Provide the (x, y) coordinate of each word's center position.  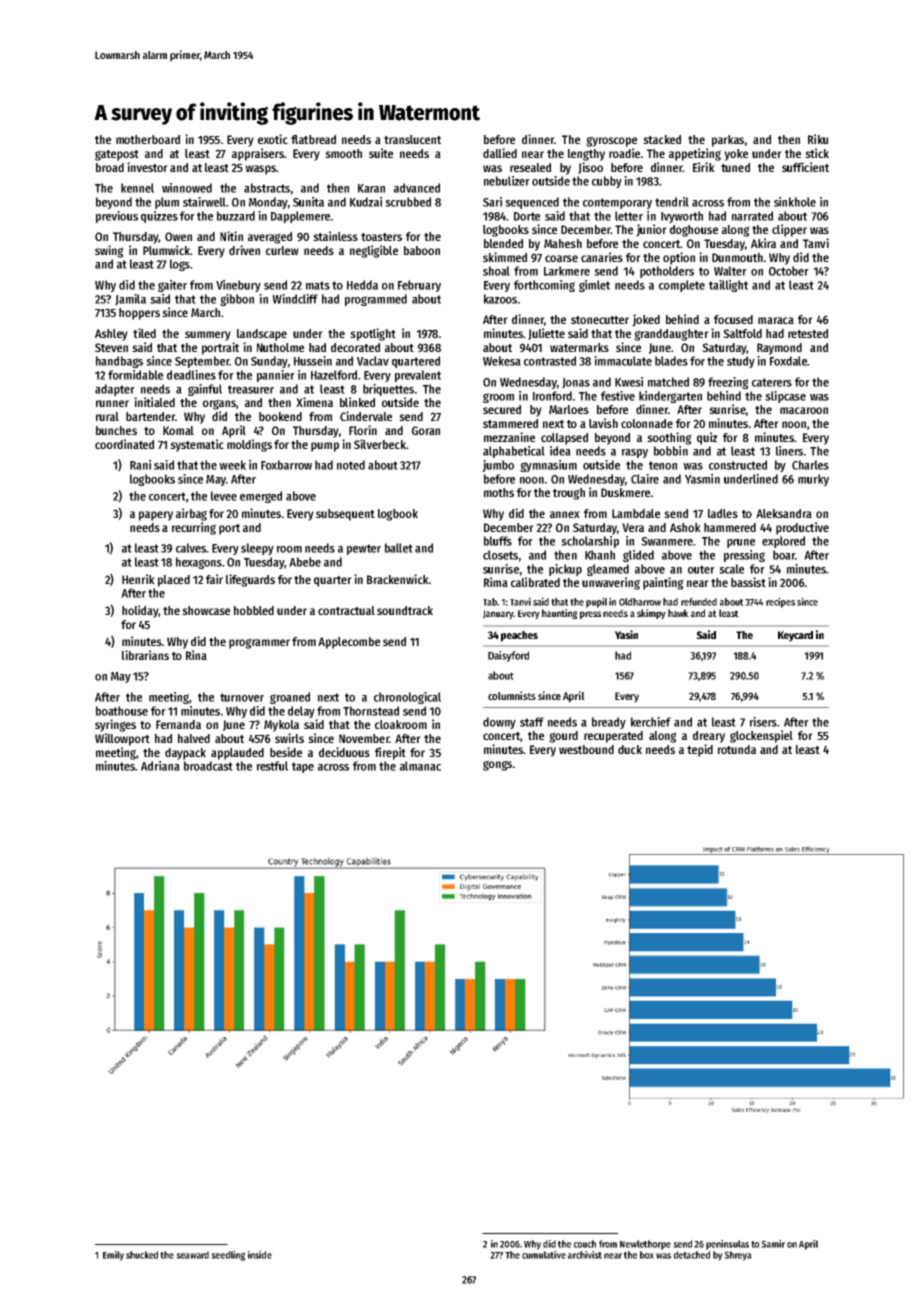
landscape (262, 335)
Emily (113, 1256)
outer (701, 569)
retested (808, 333)
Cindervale (366, 416)
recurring (194, 528)
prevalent (418, 376)
